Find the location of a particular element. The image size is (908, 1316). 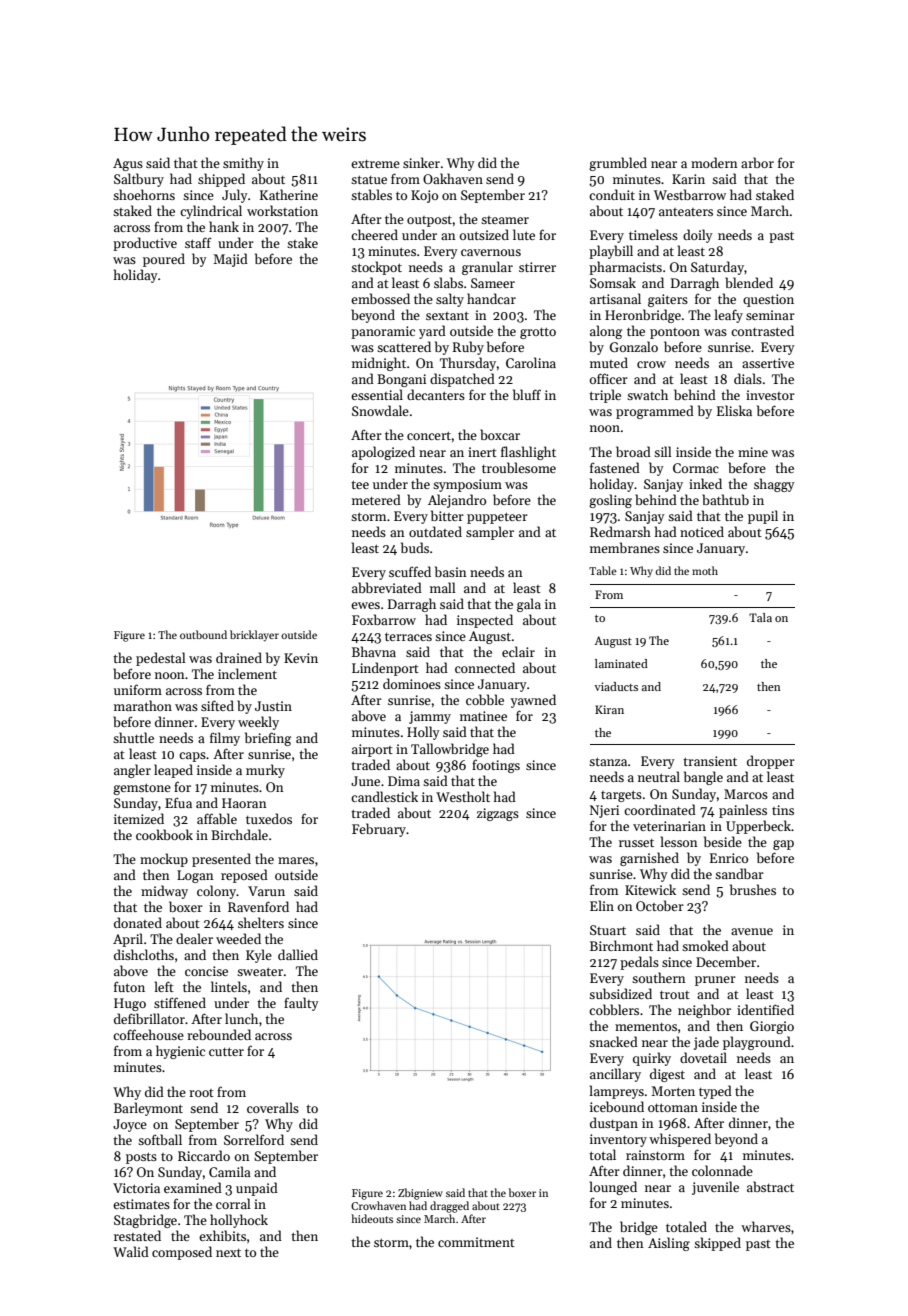

leafy is located at coordinates (729, 316).
